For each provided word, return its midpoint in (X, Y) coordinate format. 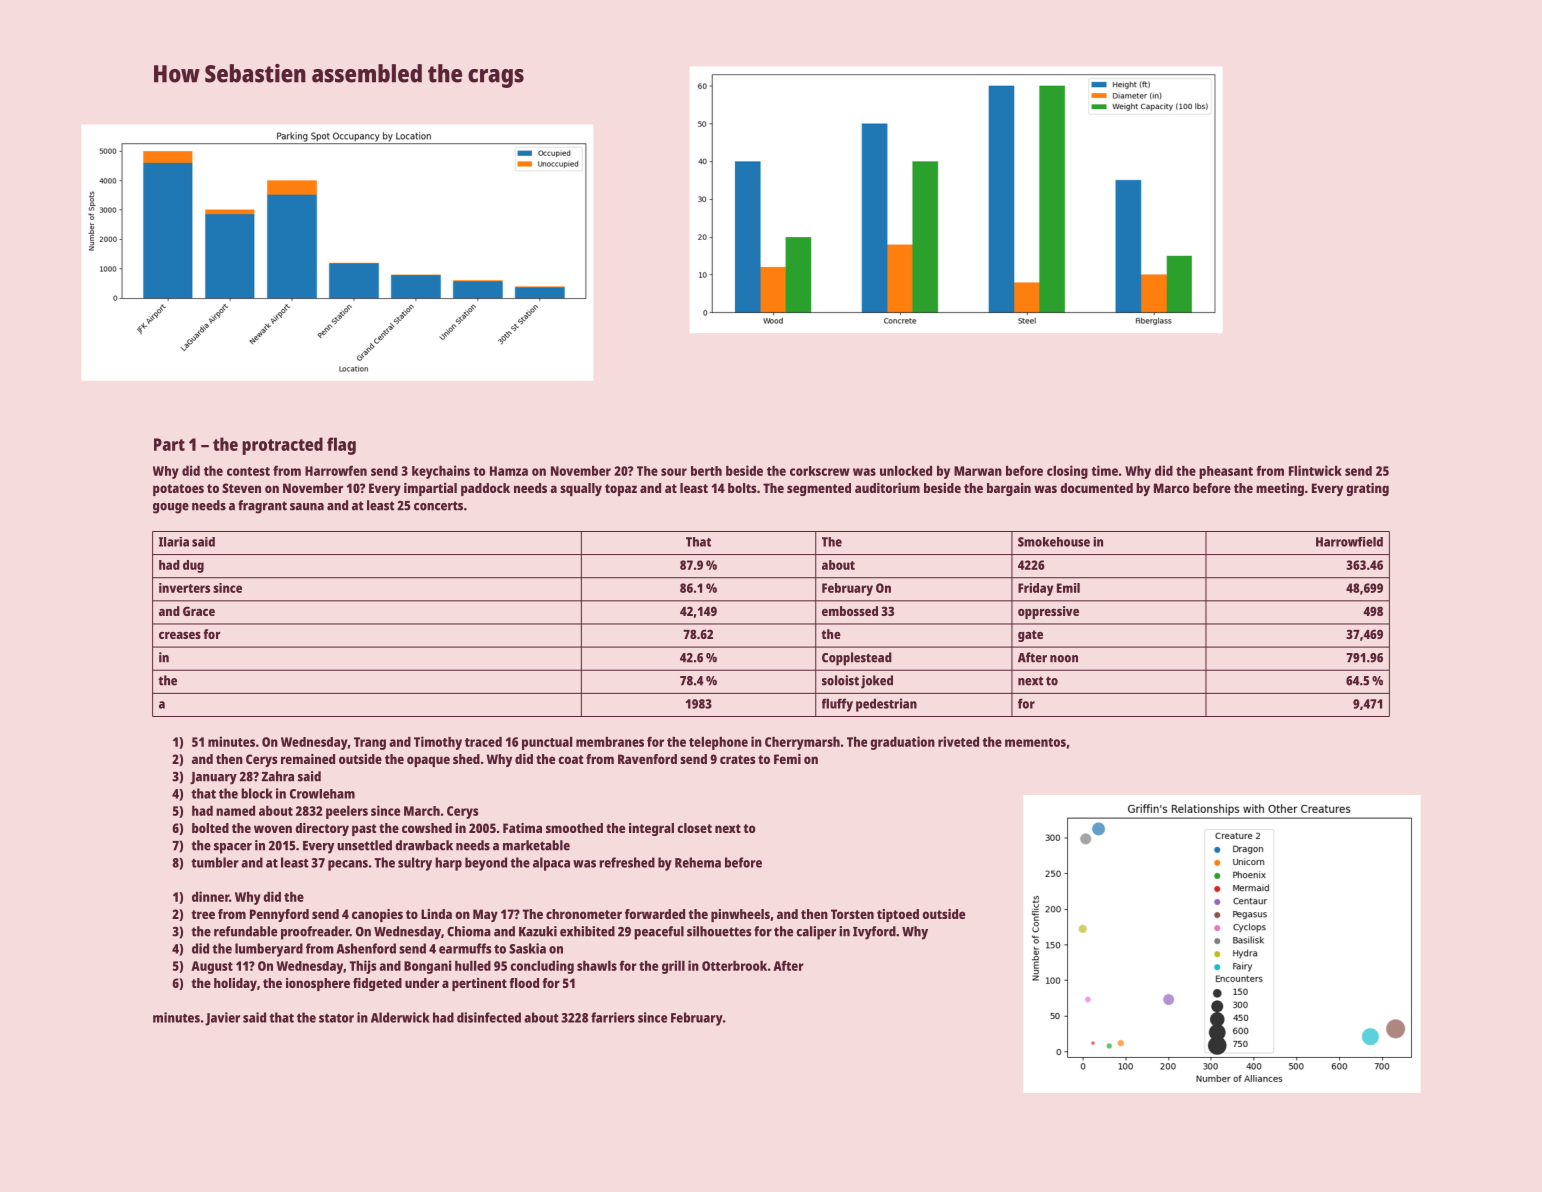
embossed (850, 611)
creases (180, 635)
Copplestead (857, 659)
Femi (787, 759)
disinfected (489, 1017)
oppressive (1048, 612)
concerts (438, 506)
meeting (1280, 489)
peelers (347, 812)
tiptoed (898, 915)
